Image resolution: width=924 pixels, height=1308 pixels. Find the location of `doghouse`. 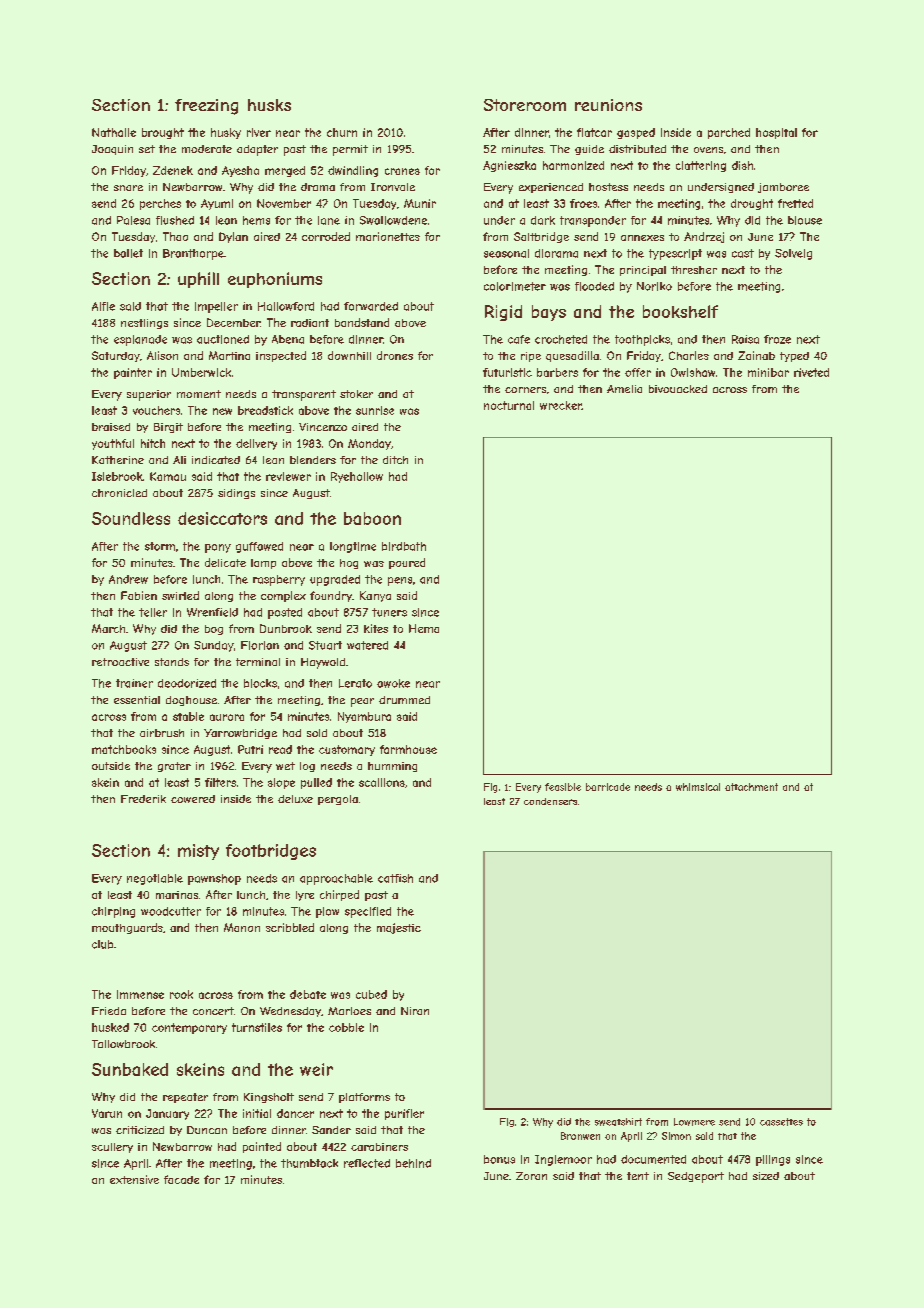

doghouse is located at coordinates (191, 701).
